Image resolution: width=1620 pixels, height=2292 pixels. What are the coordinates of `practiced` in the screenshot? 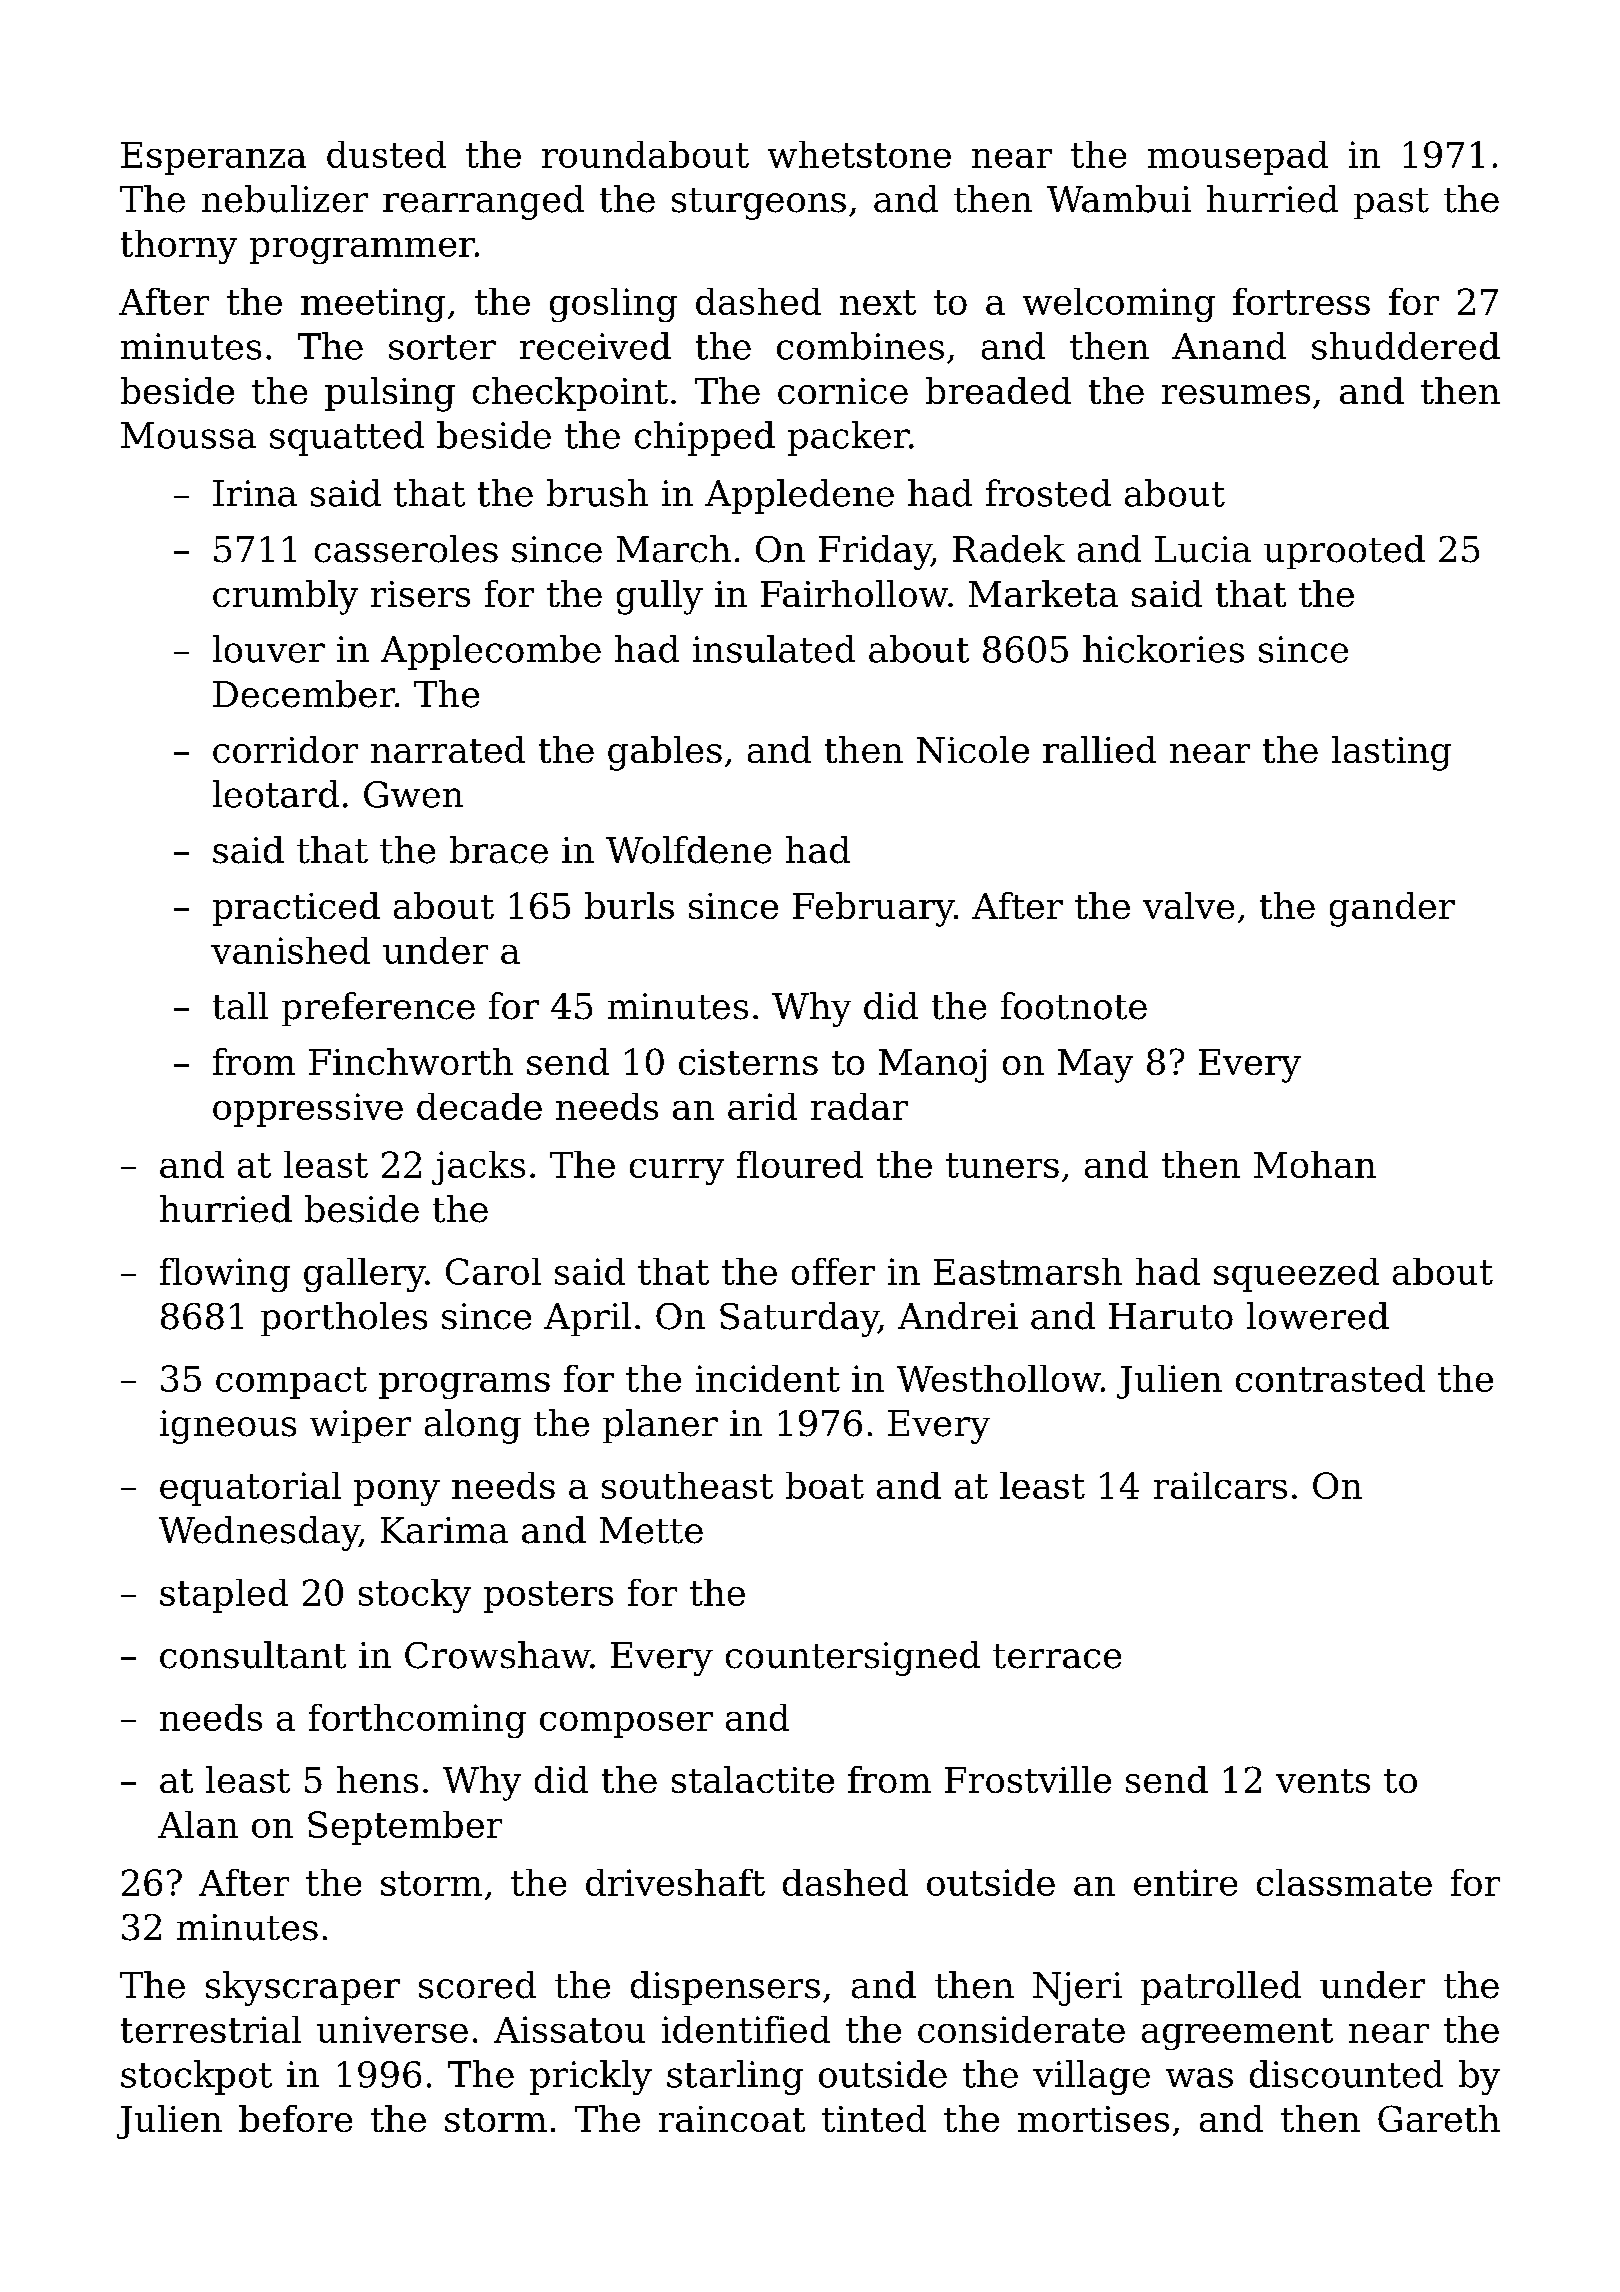 It's located at (296, 909).
